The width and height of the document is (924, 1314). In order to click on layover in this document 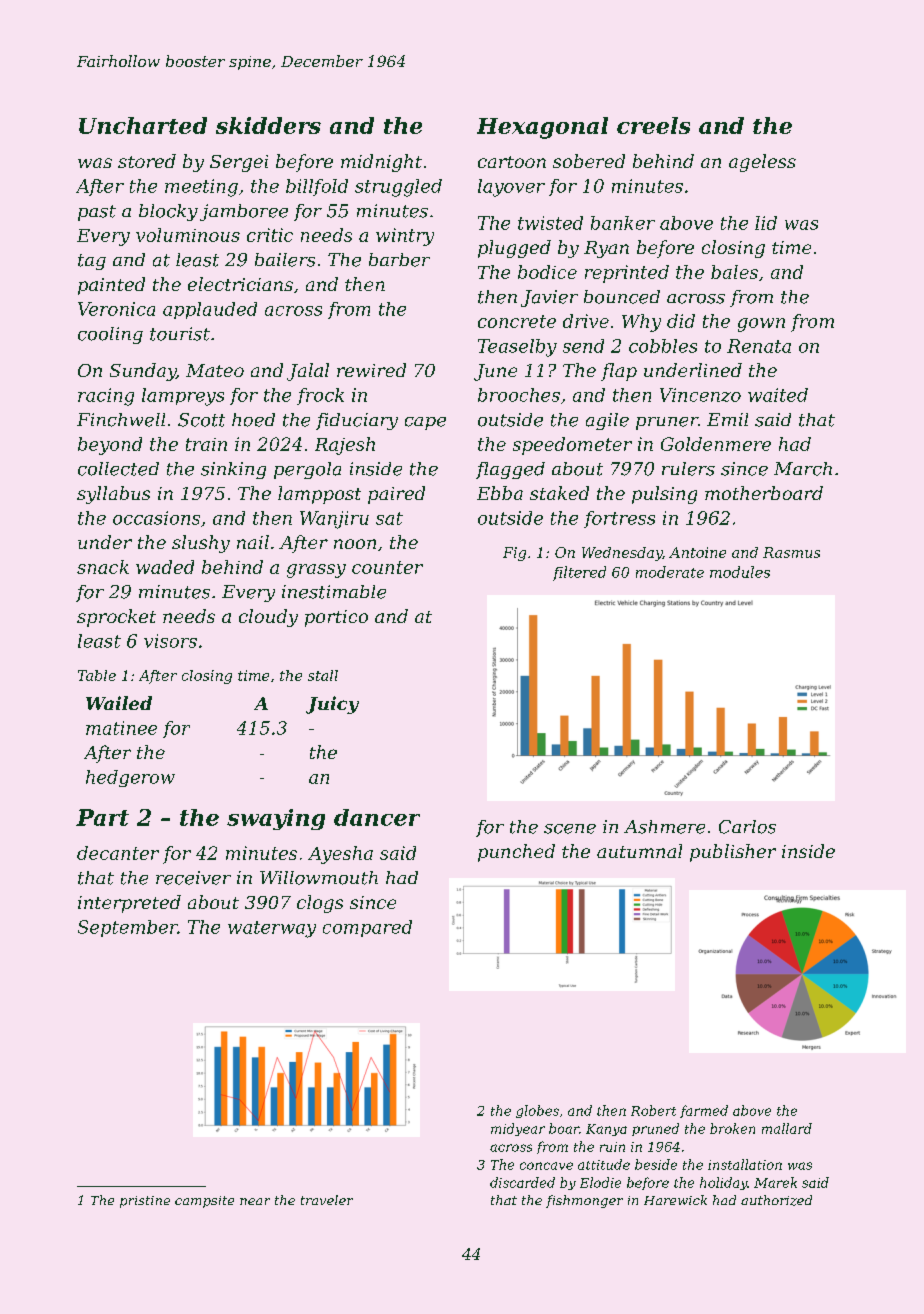, I will do `click(511, 188)`.
